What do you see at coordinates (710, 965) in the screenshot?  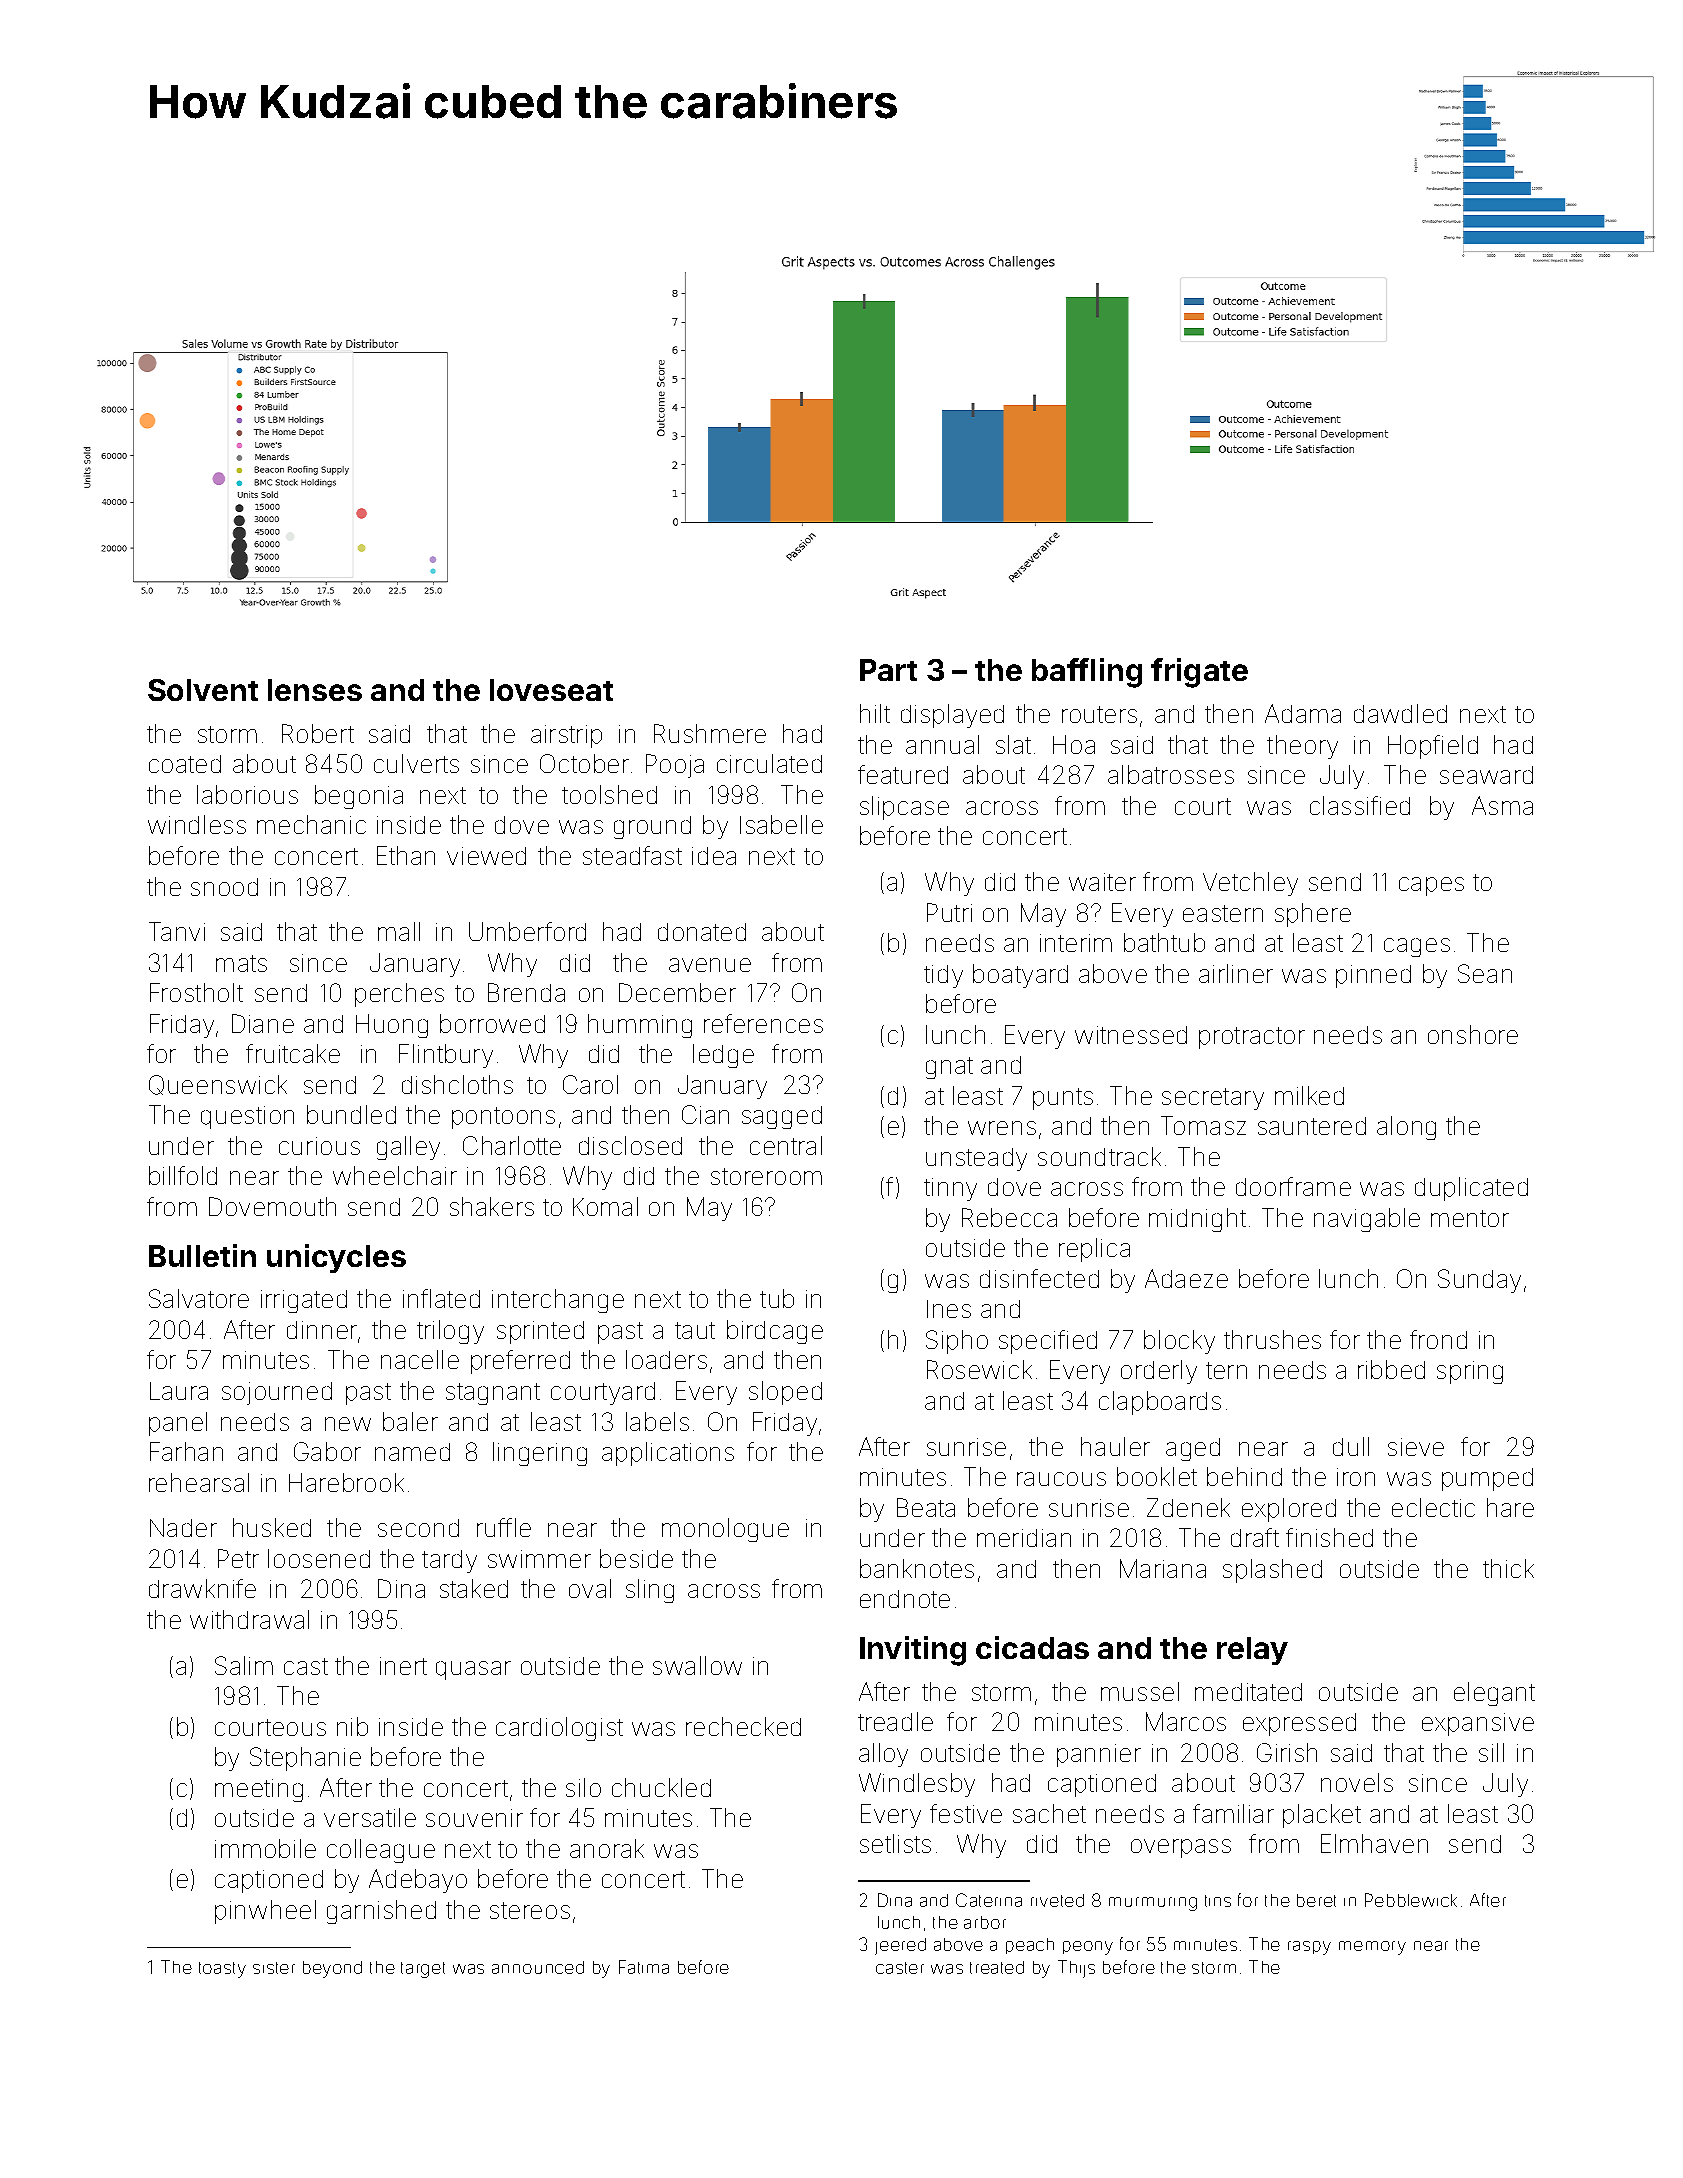 I see `avenue` at bounding box center [710, 965].
